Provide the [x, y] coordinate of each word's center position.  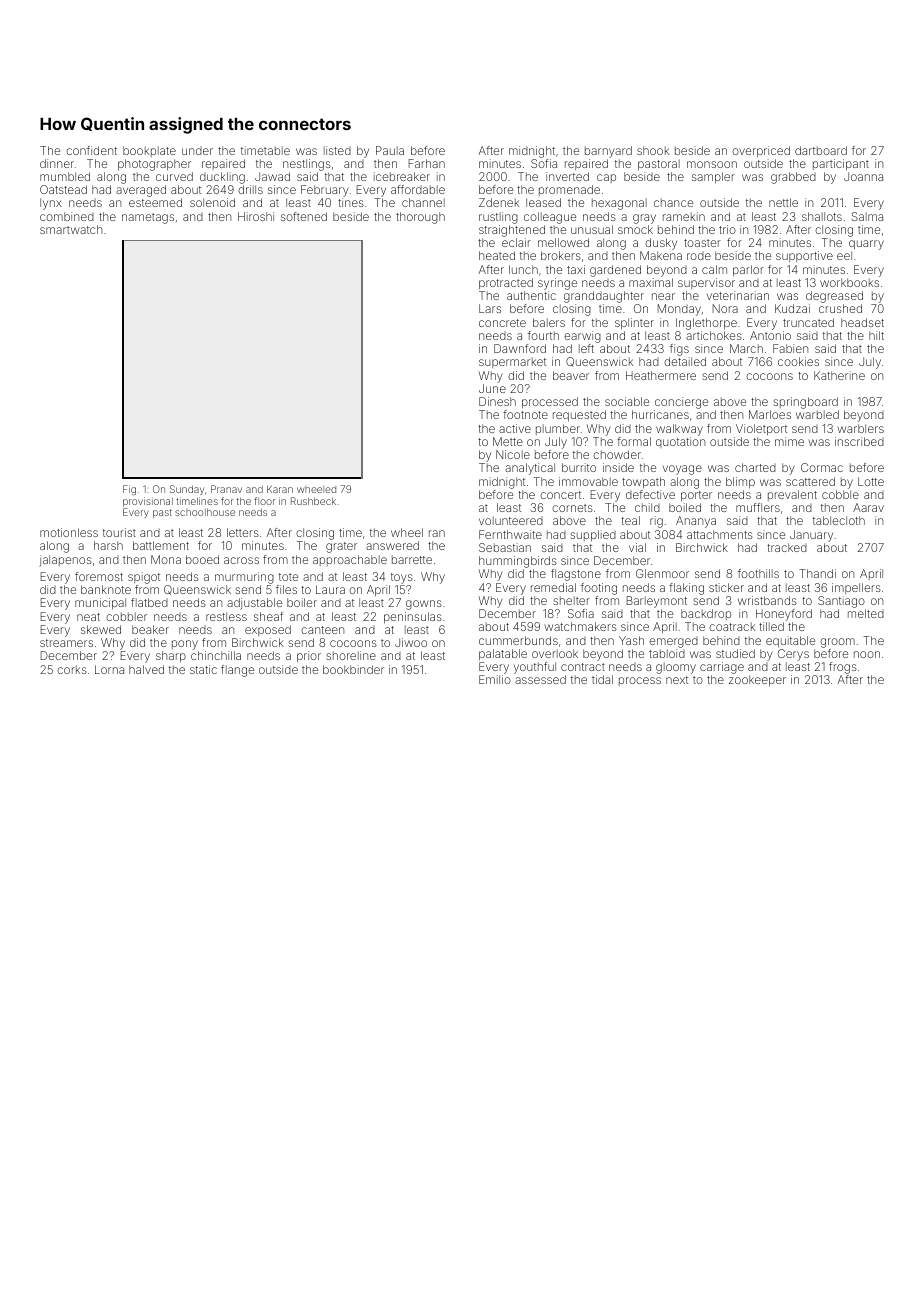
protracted [506, 284]
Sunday [187, 490]
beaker [150, 629]
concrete [502, 323]
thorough [420, 218]
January [811, 536]
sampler [713, 178]
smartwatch [71, 229]
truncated [808, 322]
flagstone [576, 575]
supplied [593, 536]
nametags [148, 218]
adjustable [254, 604]
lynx [50, 204]
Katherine [839, 375]
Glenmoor [662, 573]
